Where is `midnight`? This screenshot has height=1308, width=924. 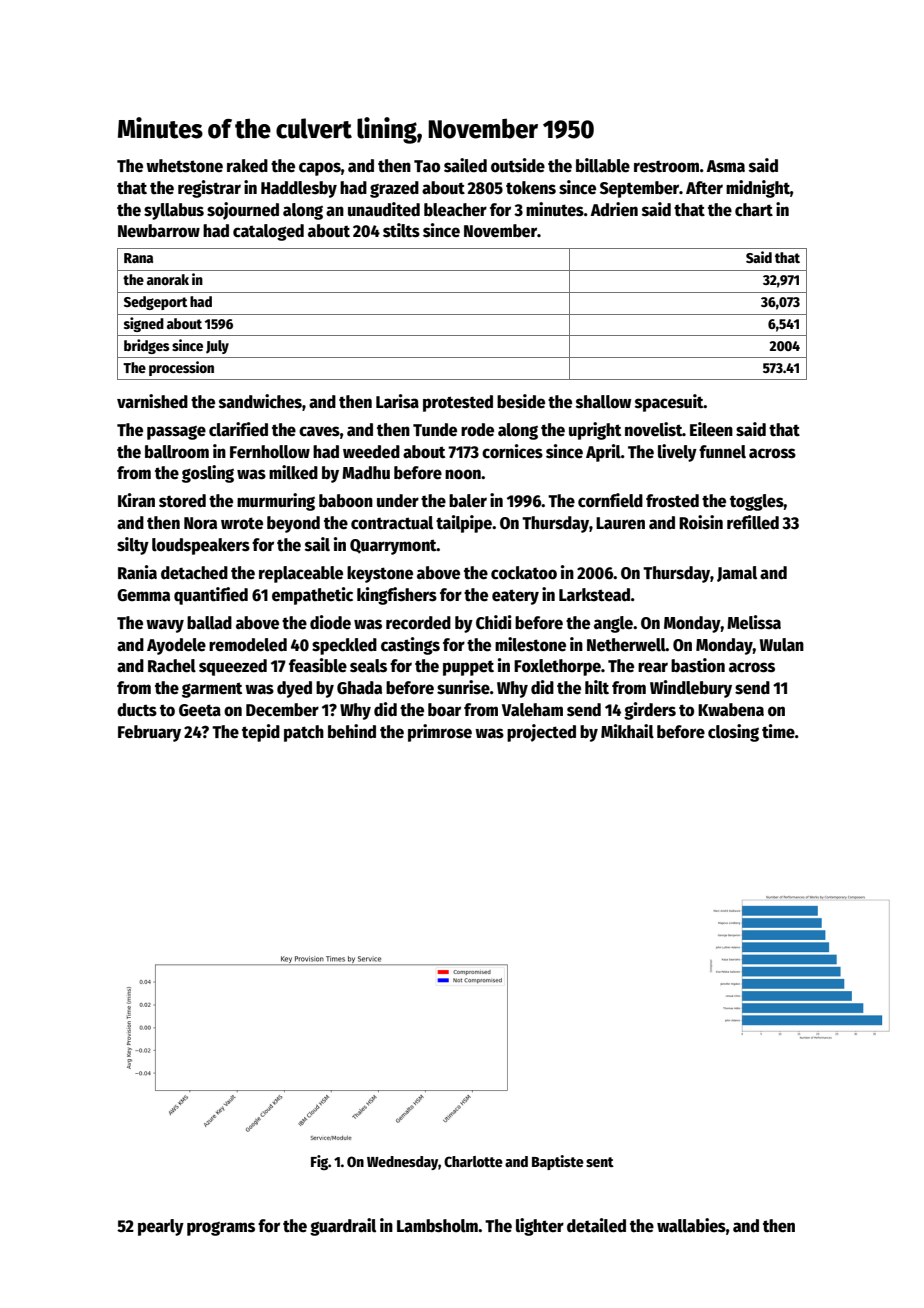
midnight is located at coordinates (758, 189).
